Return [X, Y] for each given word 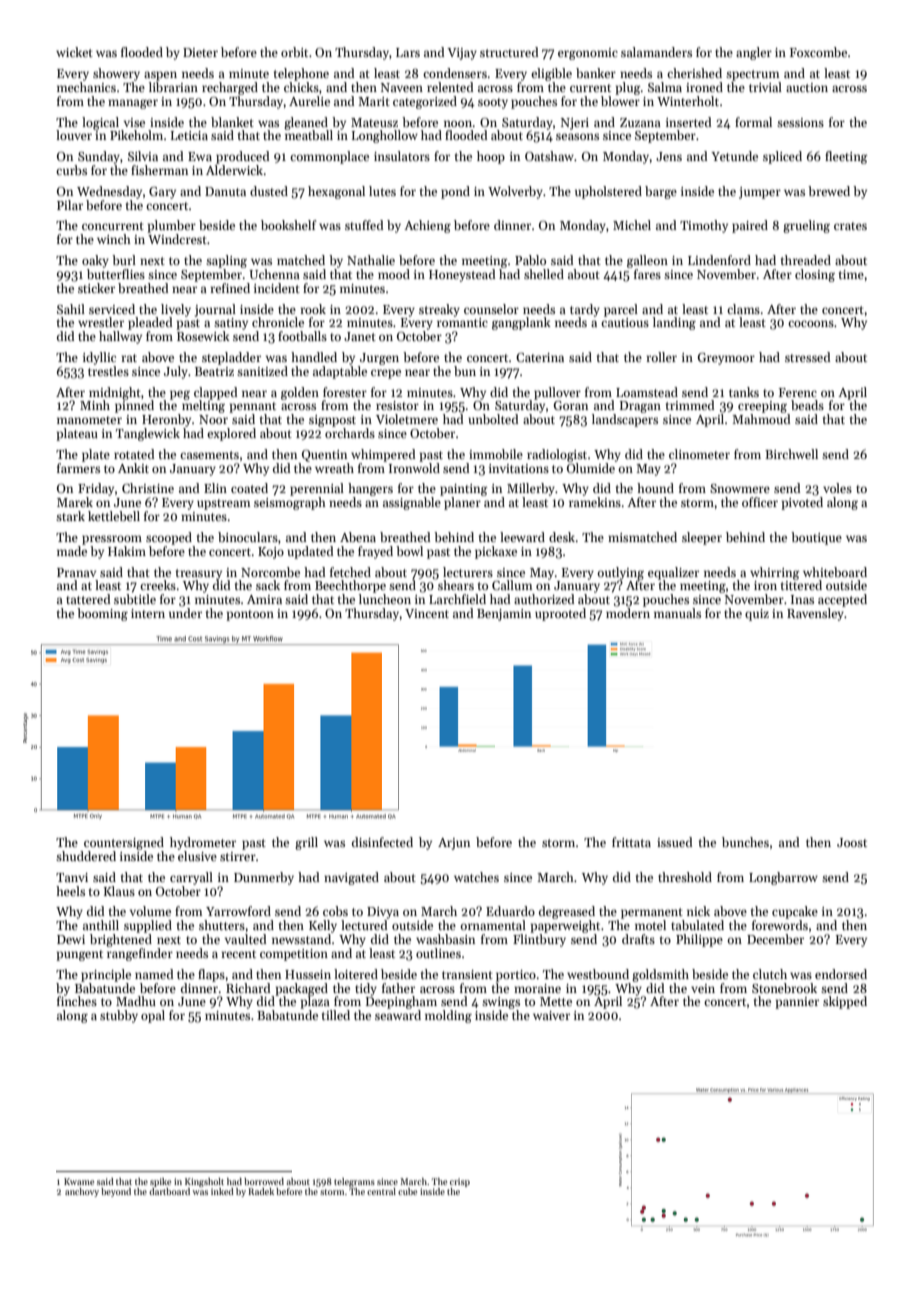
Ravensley [815, 614]
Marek [75, 502]
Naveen [402, 87]
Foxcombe [818, 52]
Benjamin [504, 615]
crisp [460, 1182]
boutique [816, 538]
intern [148, 613]
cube [407, 1191]
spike [160, 1182]
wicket [74, 52]
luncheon [385, 599]
